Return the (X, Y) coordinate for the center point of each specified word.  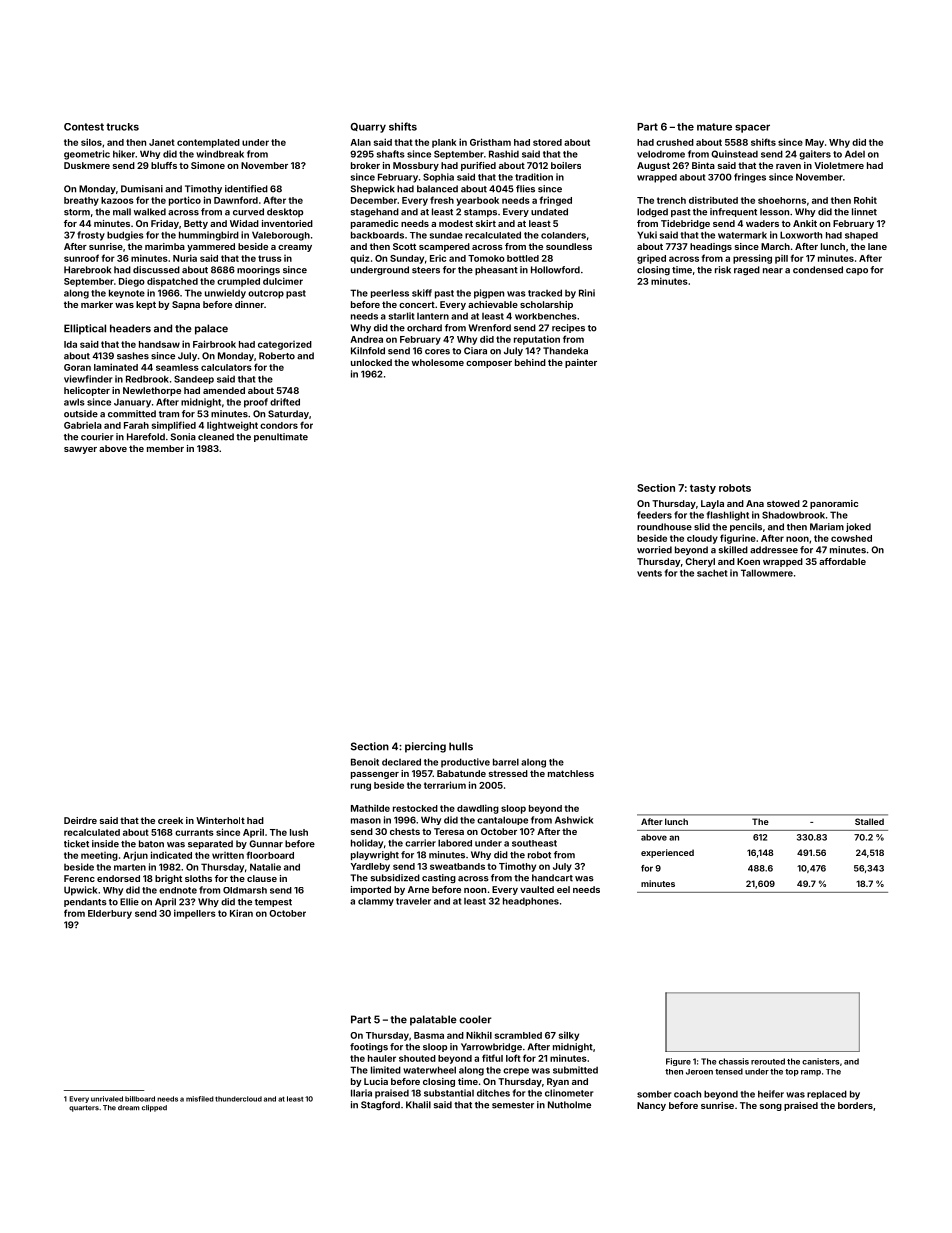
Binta (703, 165)
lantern (433, 316)
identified (246, 189)
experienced (667, 853)
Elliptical (85, 329)
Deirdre (80, 820)
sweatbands (457, 866)
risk (723, 270)
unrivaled (107, 1099)
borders (855, 1105)
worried (654, 550)
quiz (359, 259)
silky (569, 1036)
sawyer (80, 450)
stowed (783, 503)
